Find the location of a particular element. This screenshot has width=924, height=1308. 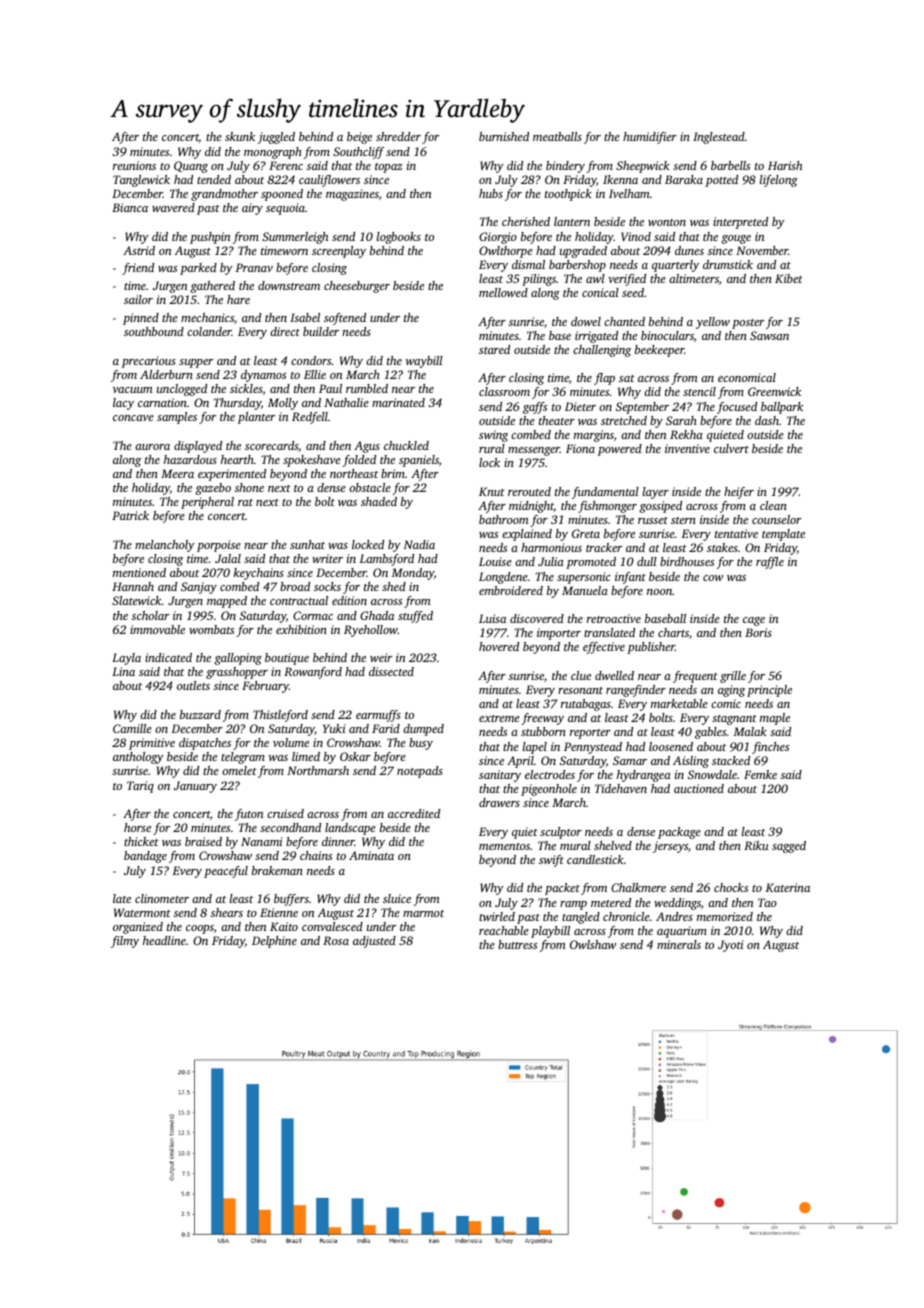

Longdene is located at coordinates (503, 578).
